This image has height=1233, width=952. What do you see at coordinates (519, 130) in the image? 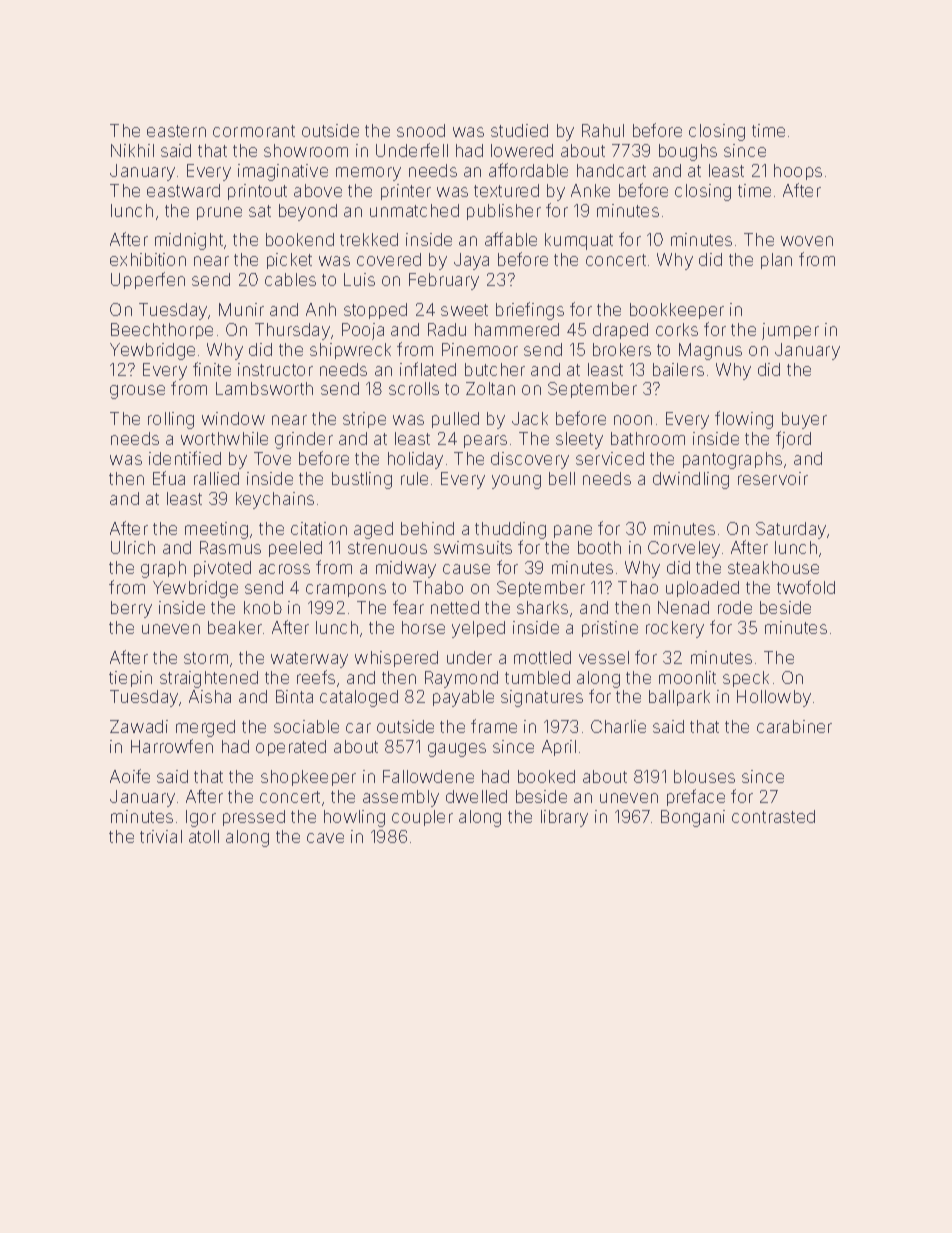
I see `studied` at bounding box center [519, 130].
